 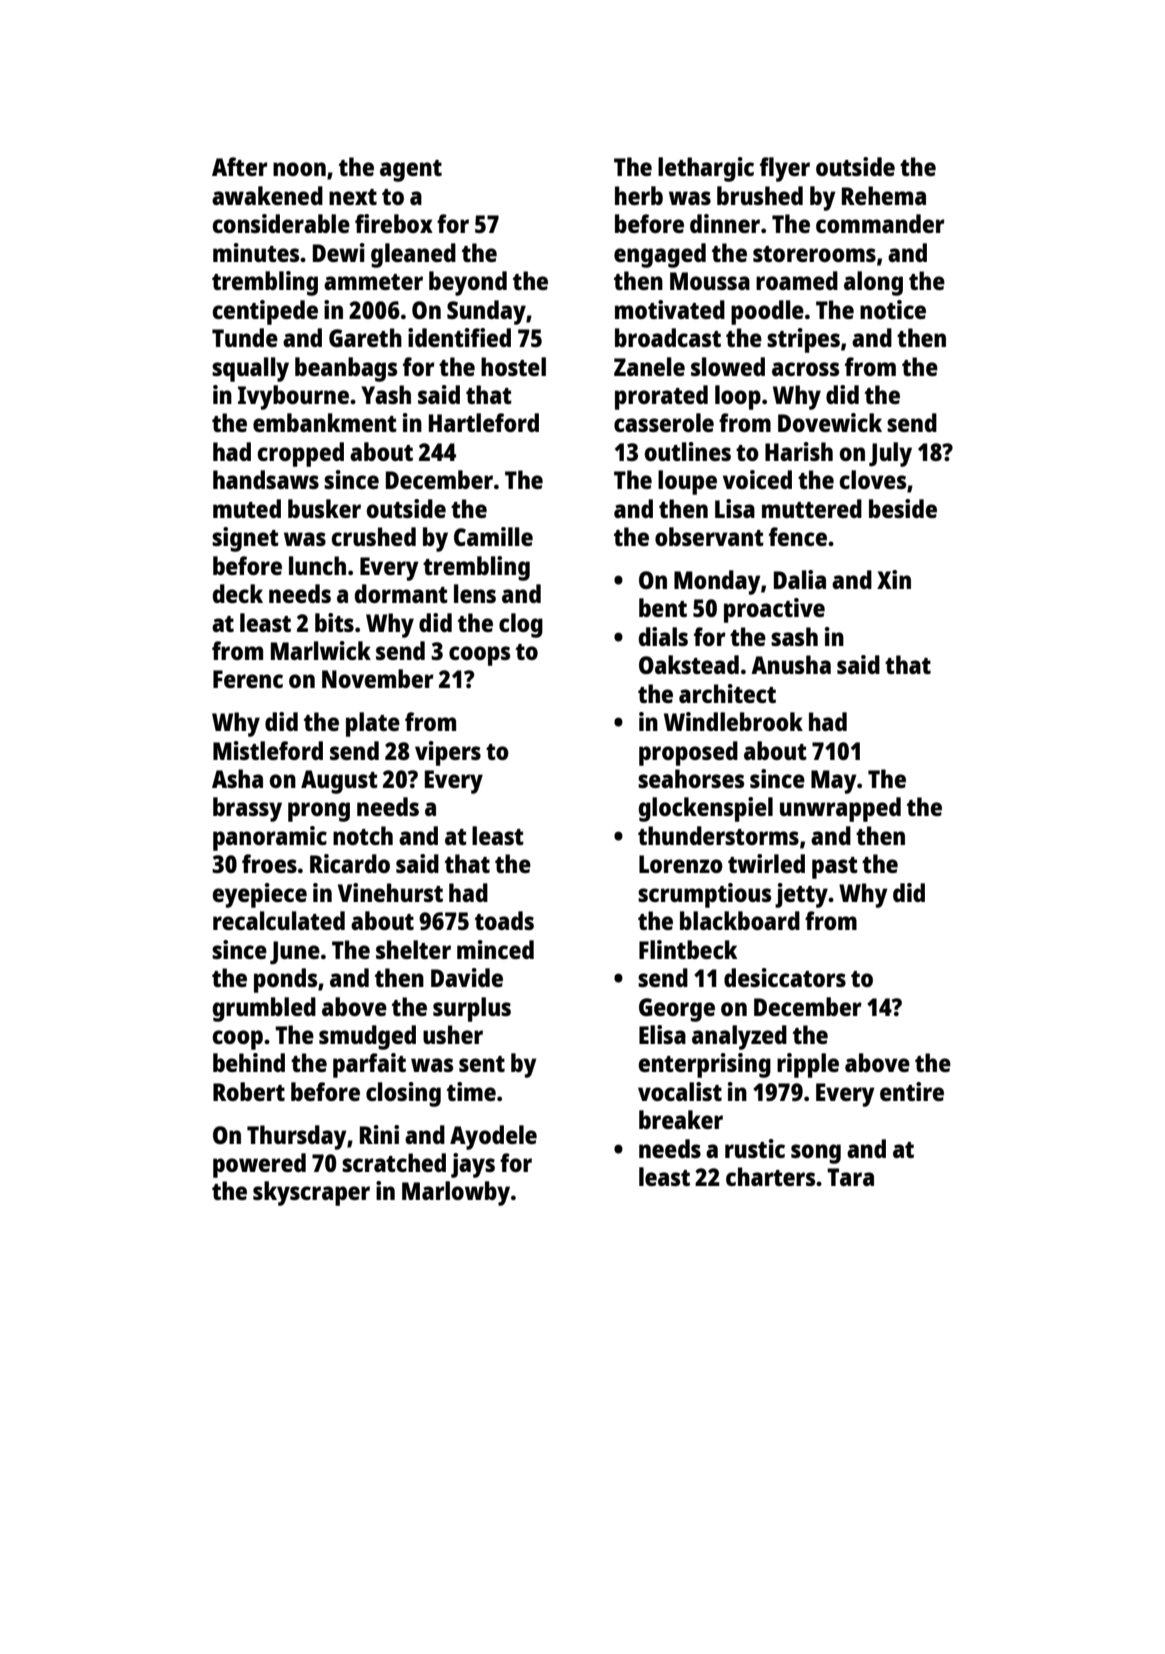 I want to click on song, so click(x=816, y=1154).
